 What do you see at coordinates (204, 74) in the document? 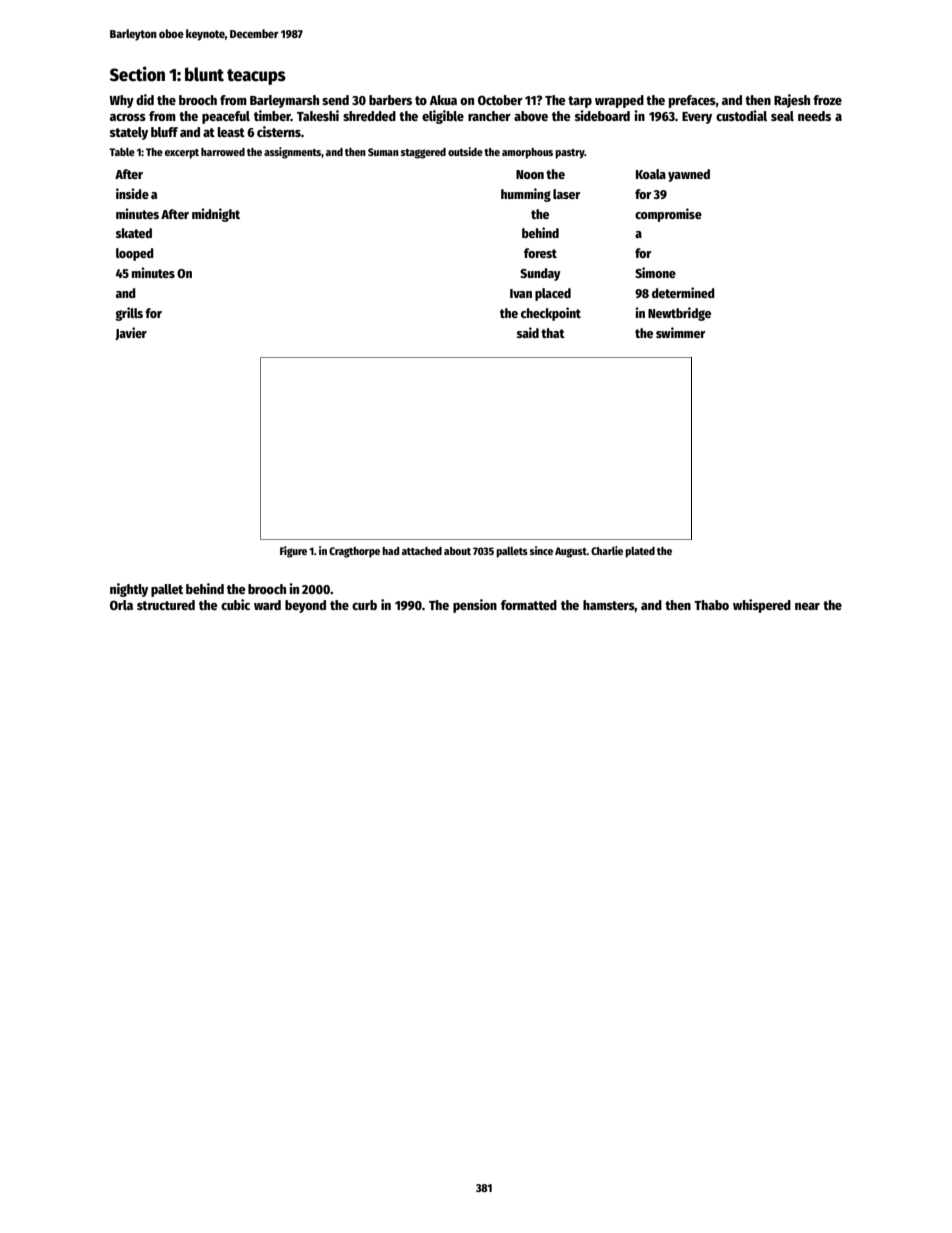
I see `blunt` at bounding box center [204, 74].
